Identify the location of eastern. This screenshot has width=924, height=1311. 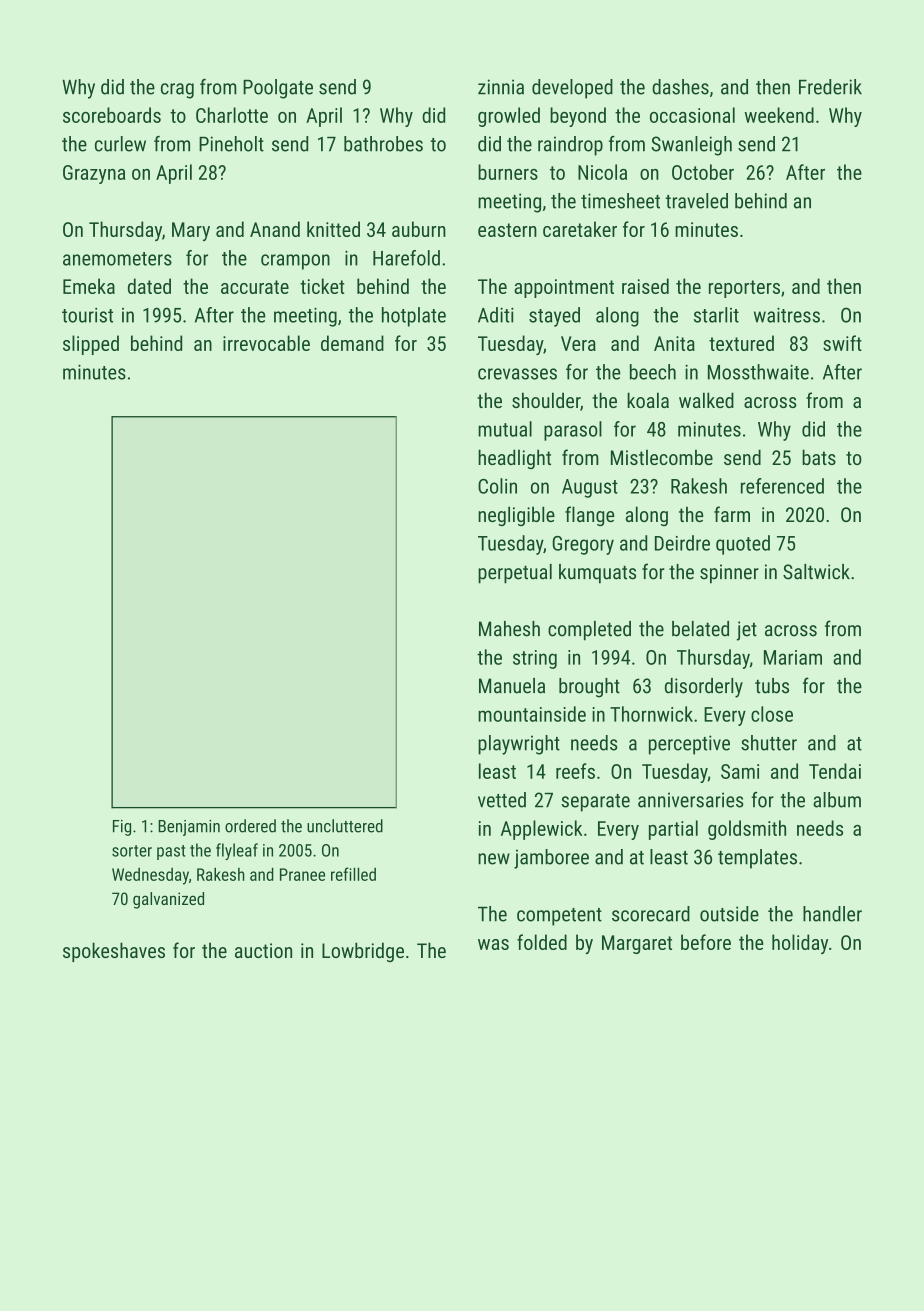
(507, 230).
